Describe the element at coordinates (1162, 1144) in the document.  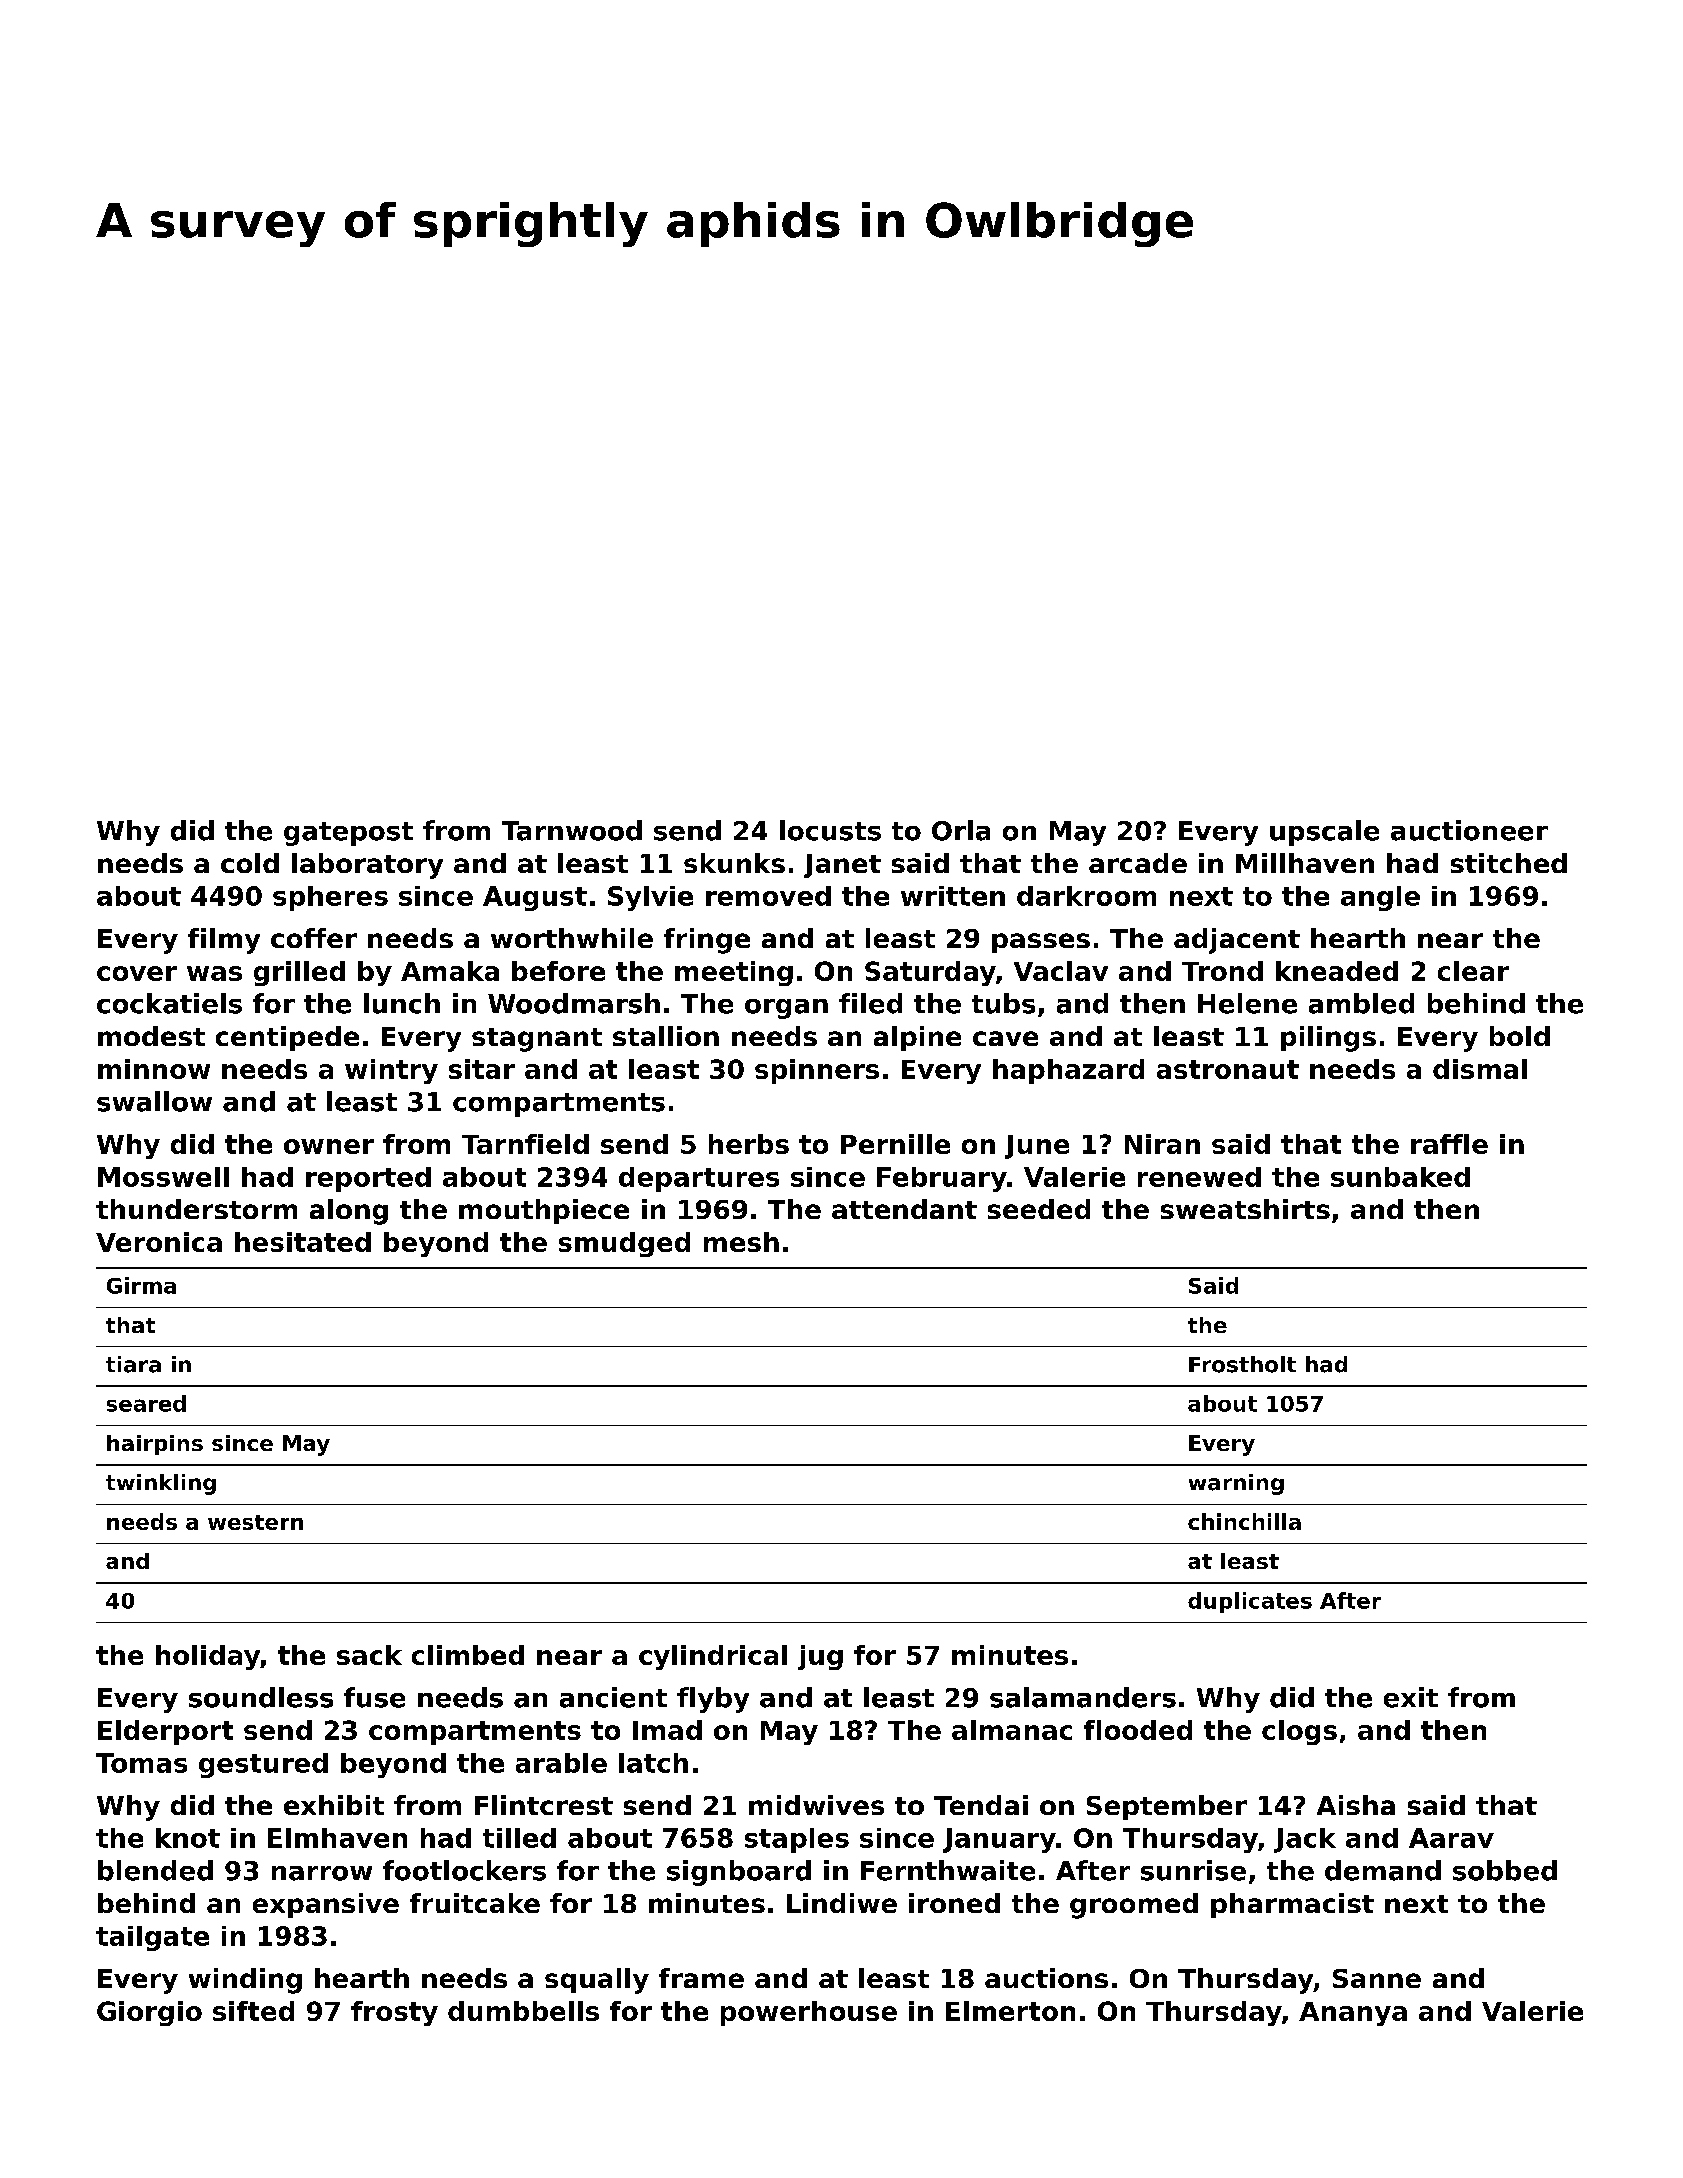
I see `Niran` at that location.
